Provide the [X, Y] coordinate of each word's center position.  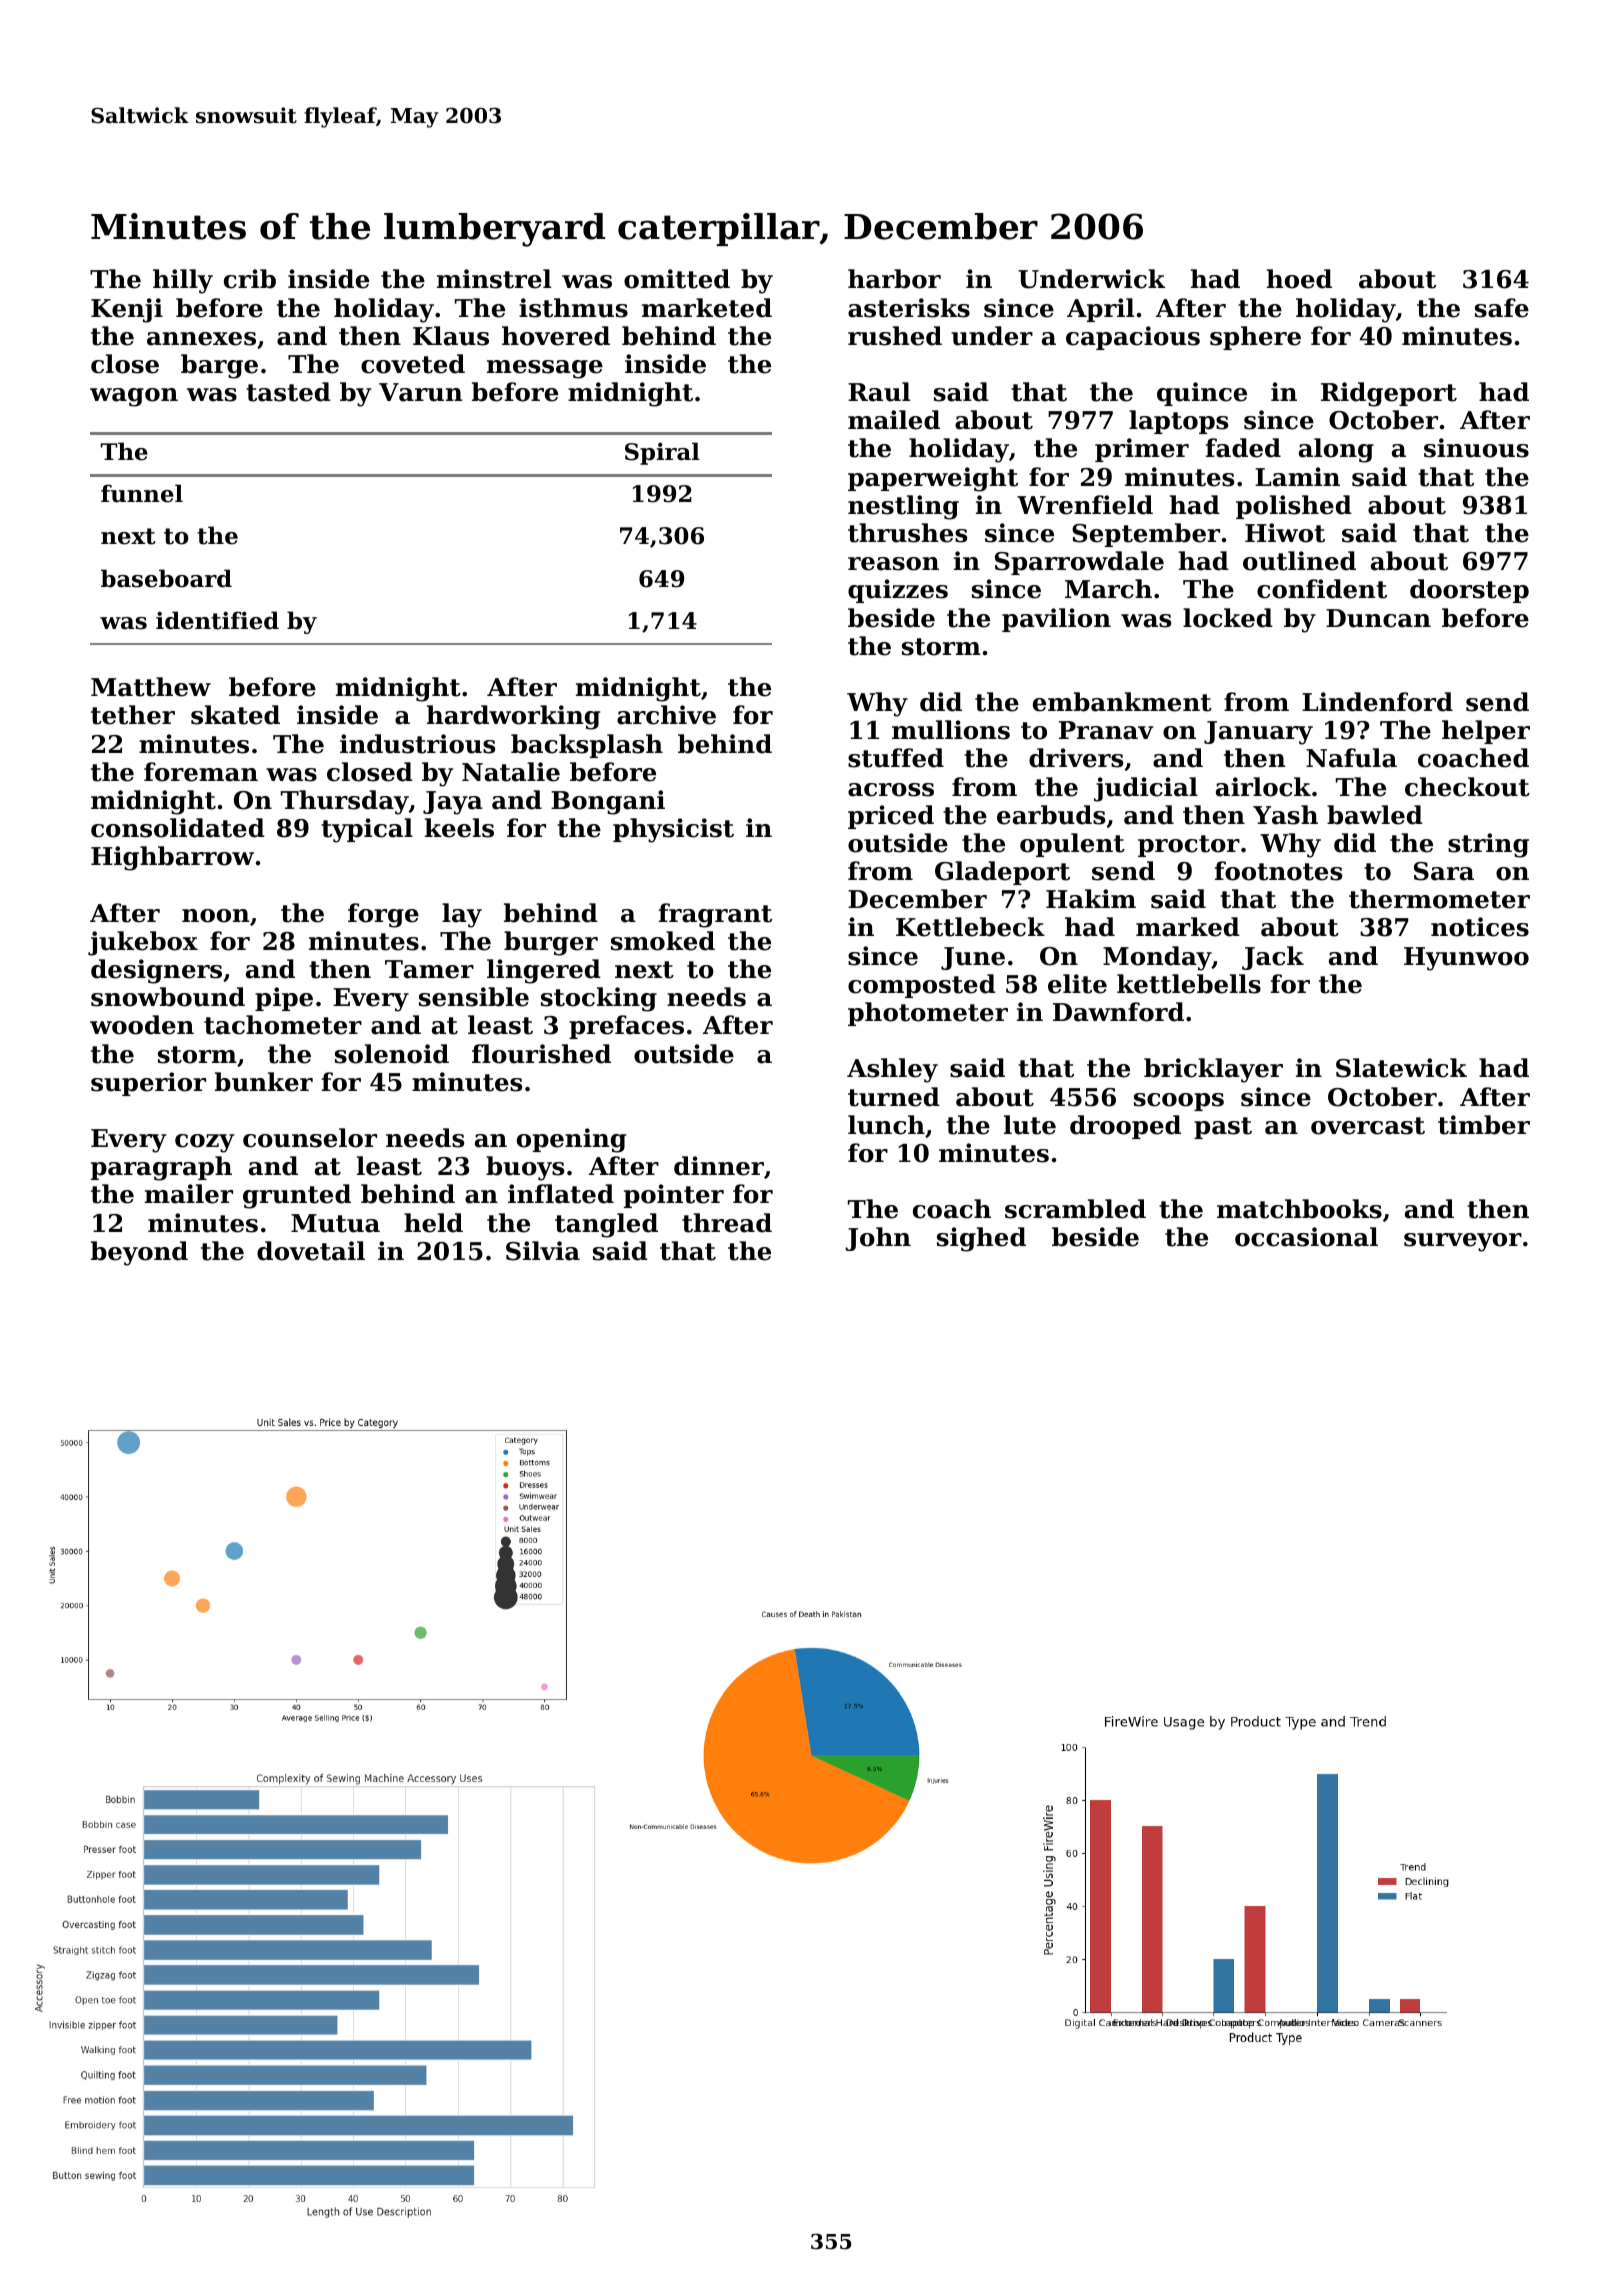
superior [148, 1084]
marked [1188, 927]
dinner [719, 1166]
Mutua [335, 1223]
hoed [1299, 279]
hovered [556, 336]
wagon [134, 397]
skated [235, 715]
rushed [895, 336]
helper [1486, 732]
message [545, 369]
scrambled [1075, 1209]
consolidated [178, 828]
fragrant [715, 915]
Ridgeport [1389, 394]
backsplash [587, 746]
